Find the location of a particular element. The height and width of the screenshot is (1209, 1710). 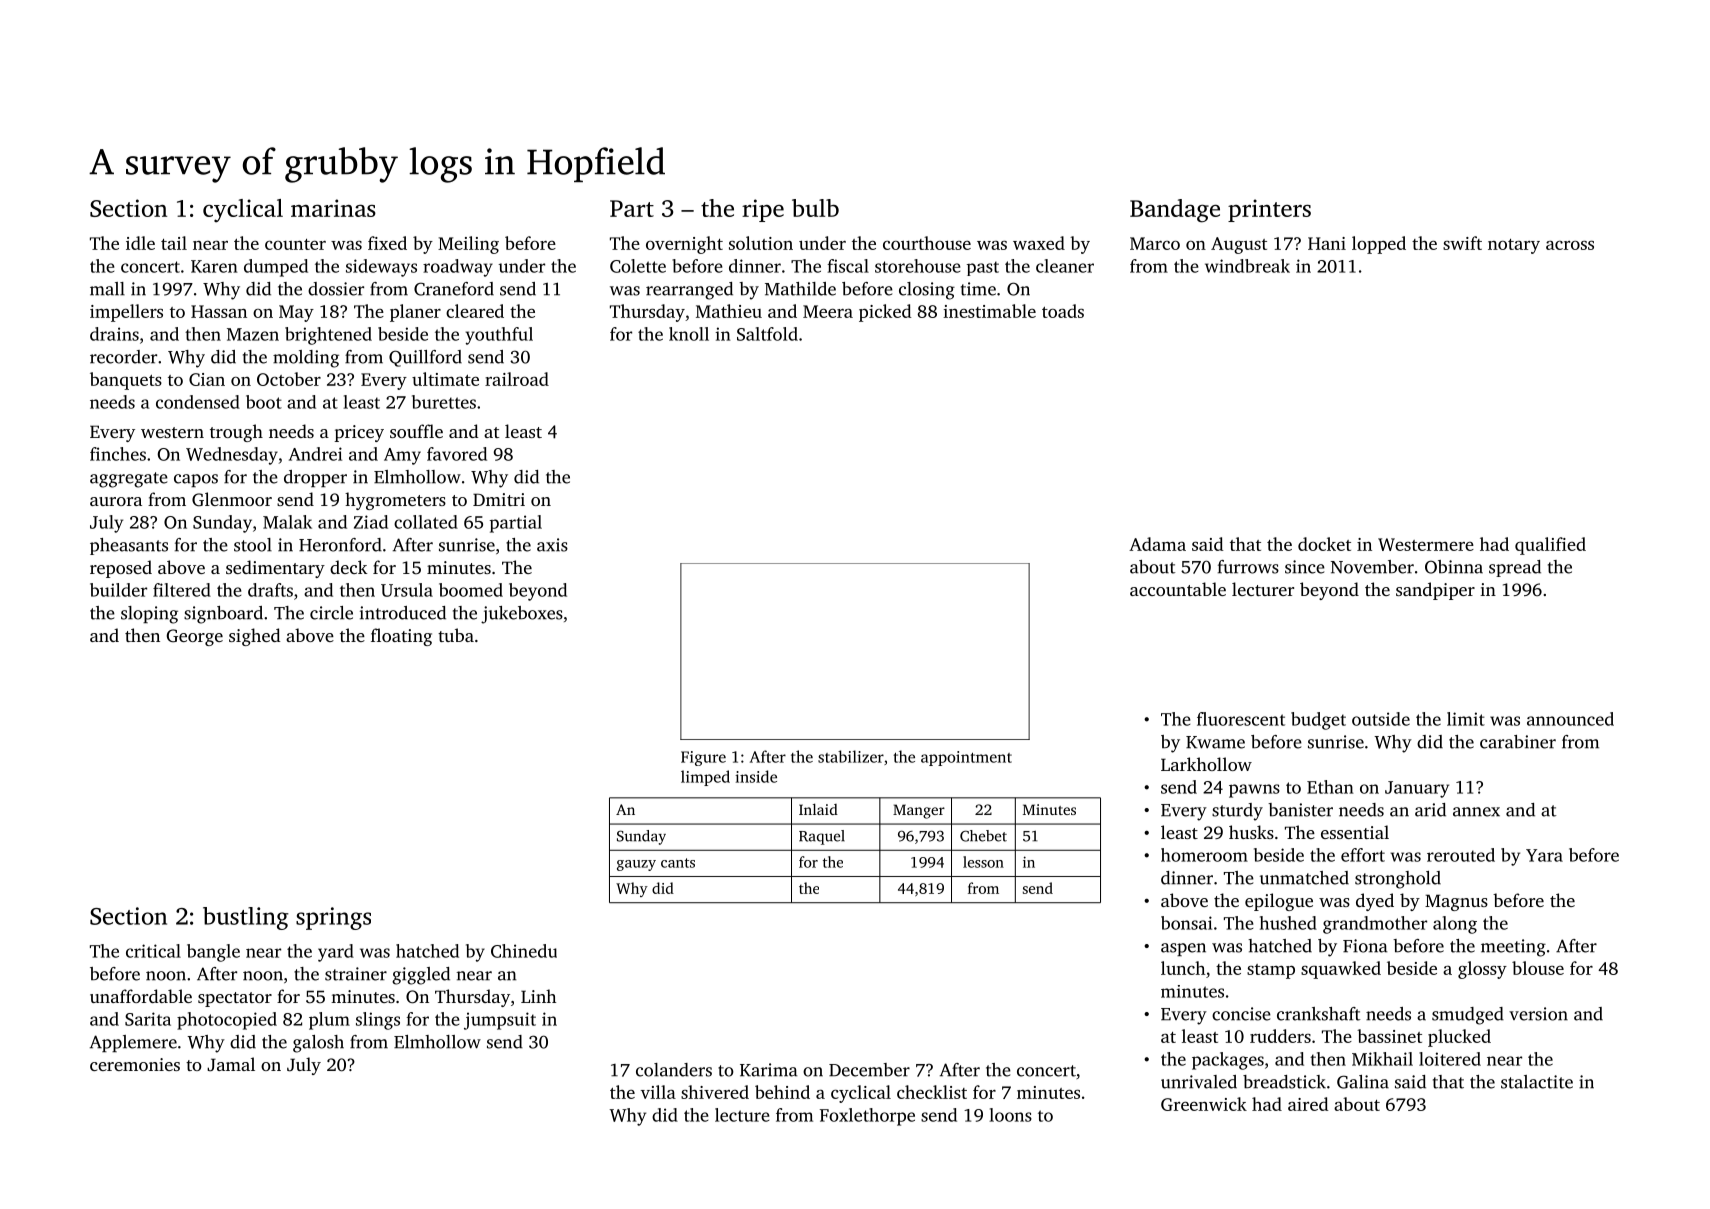

sandpiper is located at coordinates (1435, 591).
